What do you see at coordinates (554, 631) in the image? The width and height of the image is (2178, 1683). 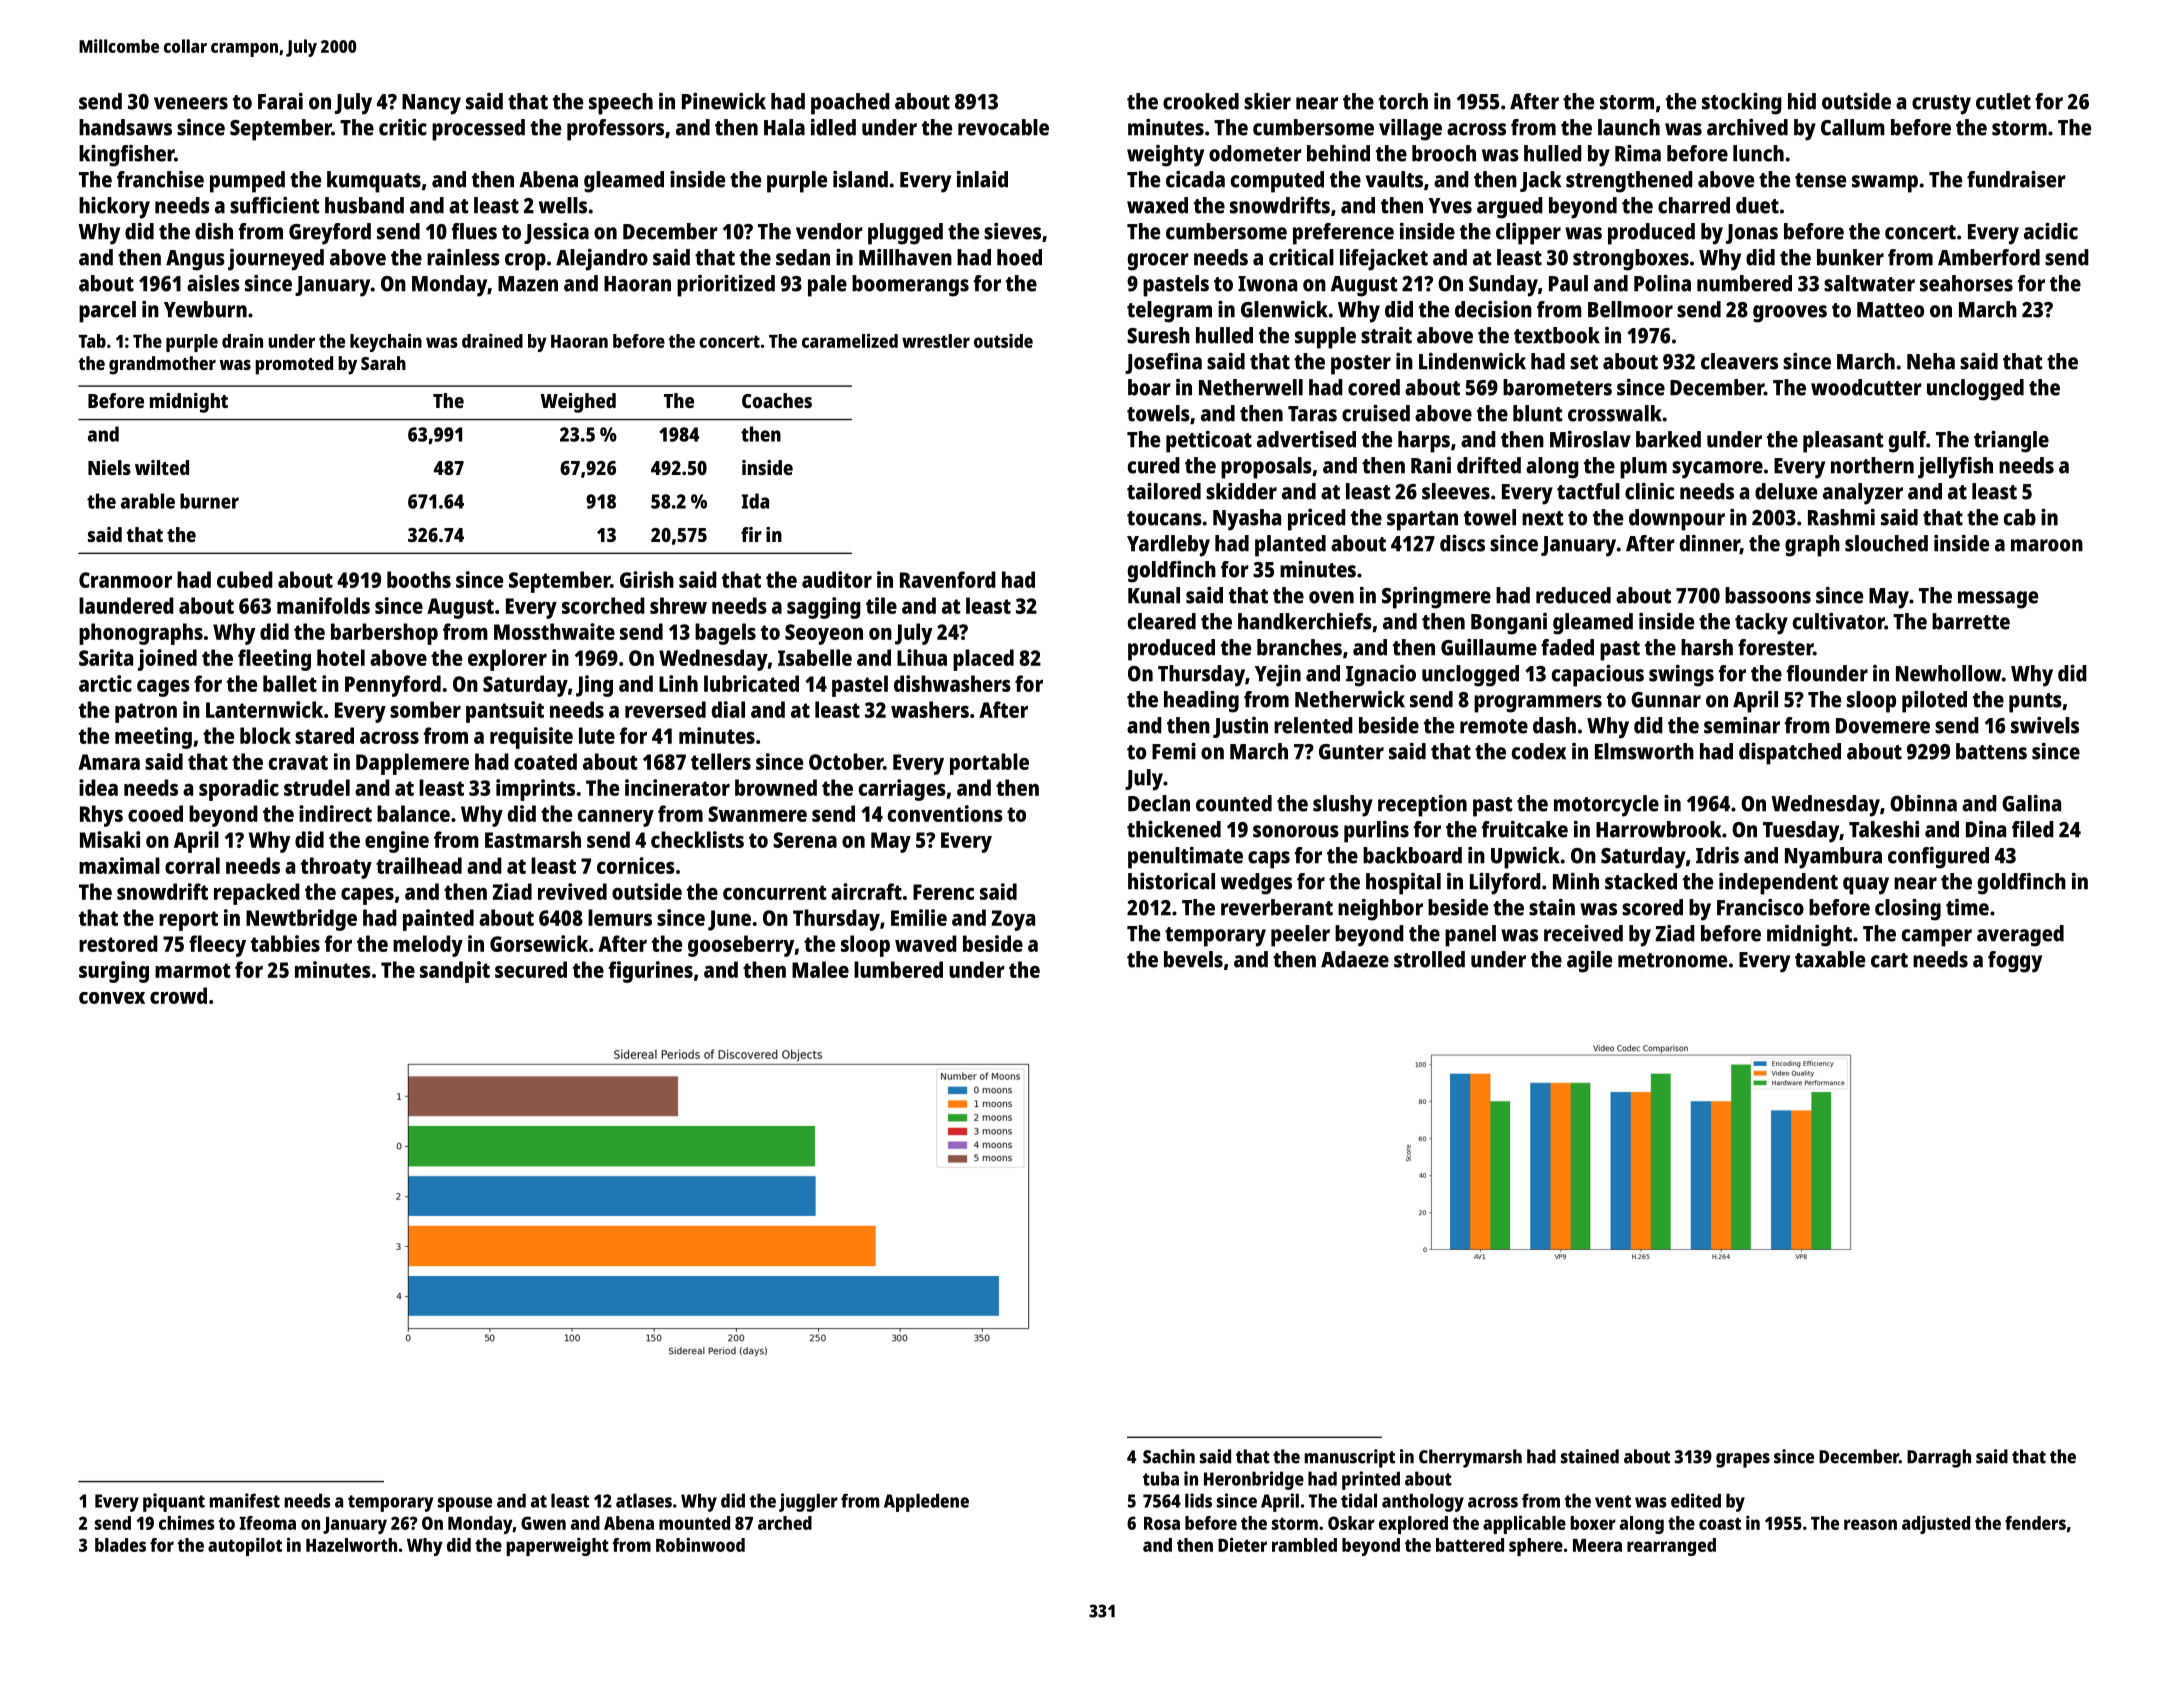 I see `Mossthwaite` at bounding box center [554, 631].
